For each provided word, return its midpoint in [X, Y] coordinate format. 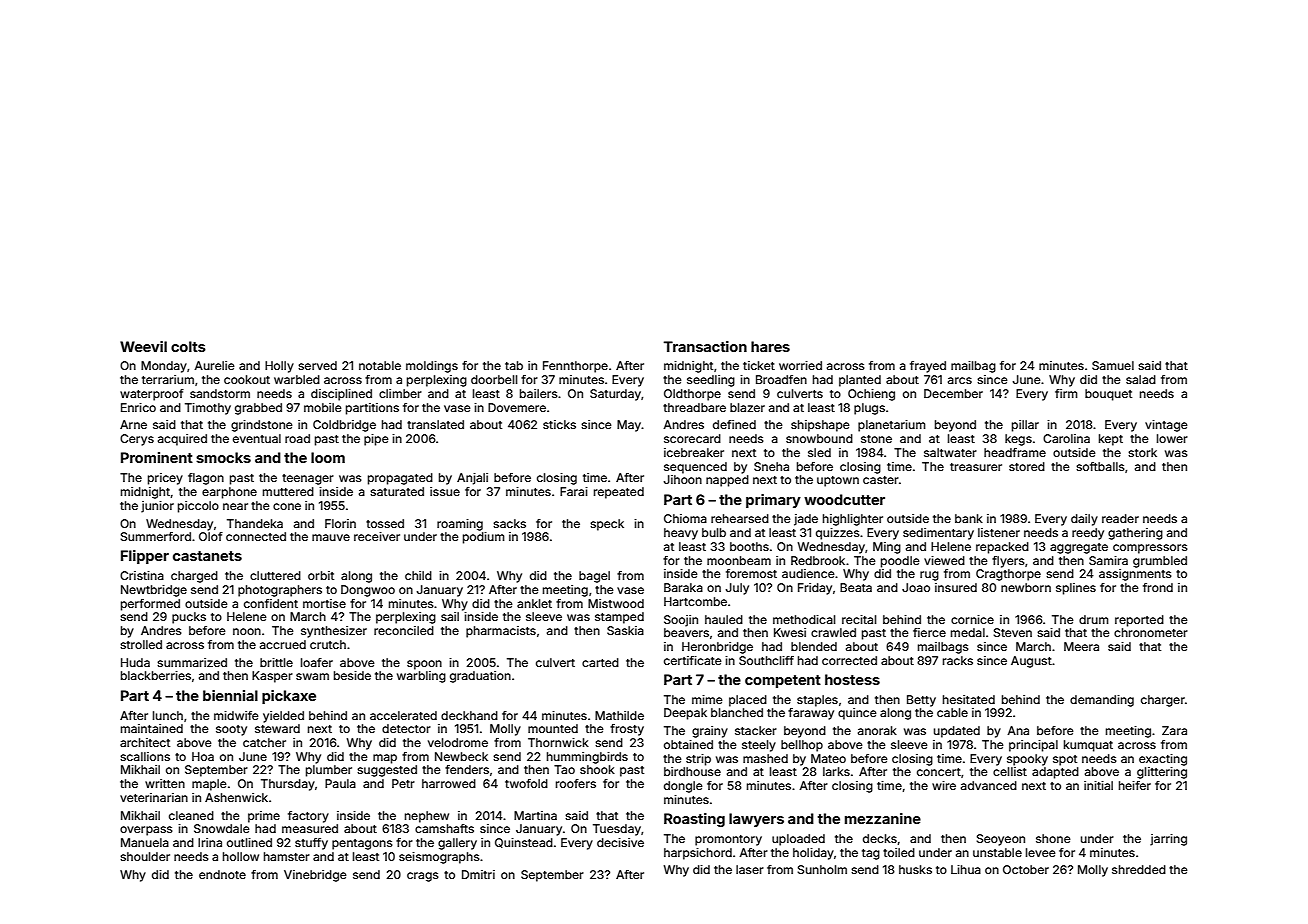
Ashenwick [236, 797]
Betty [921, 701]
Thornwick [558, 742]
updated [957, 732]
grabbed [258, 409]
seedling [711, 381]
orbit [321, 575]
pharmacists [501, 632]
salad [1141, 379]
